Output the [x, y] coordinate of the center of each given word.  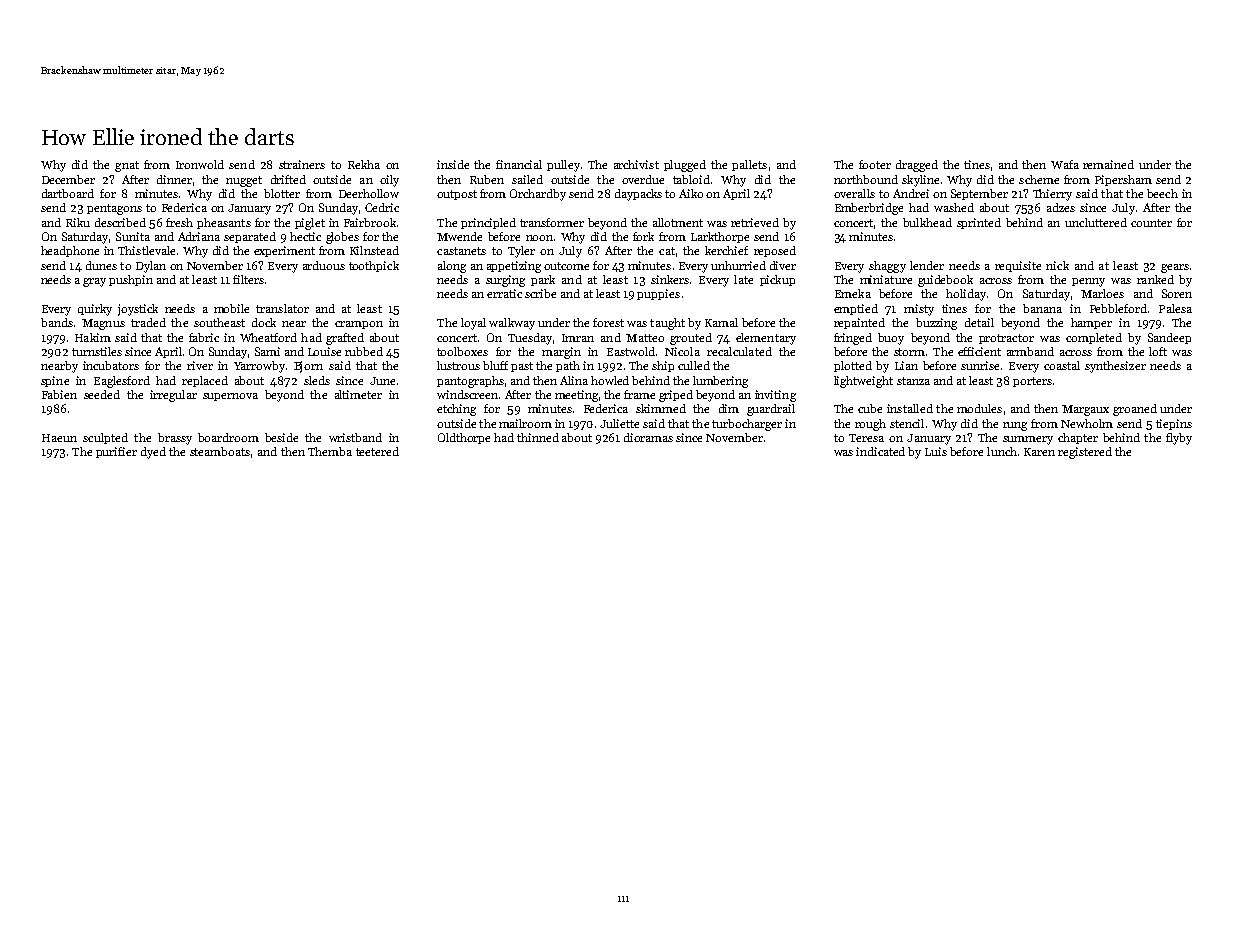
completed [1094, 338]
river [200, 365]
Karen [1039, 452]
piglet [310, 224]
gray [94, 282]
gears [1175, 268]
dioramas [648, 437]
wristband [355, 437]
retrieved [755, 222]
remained [1108, 164]
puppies [658, 294]
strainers [302, 164]
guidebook [945, 281]
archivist [636, 164]
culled [694, 365]
